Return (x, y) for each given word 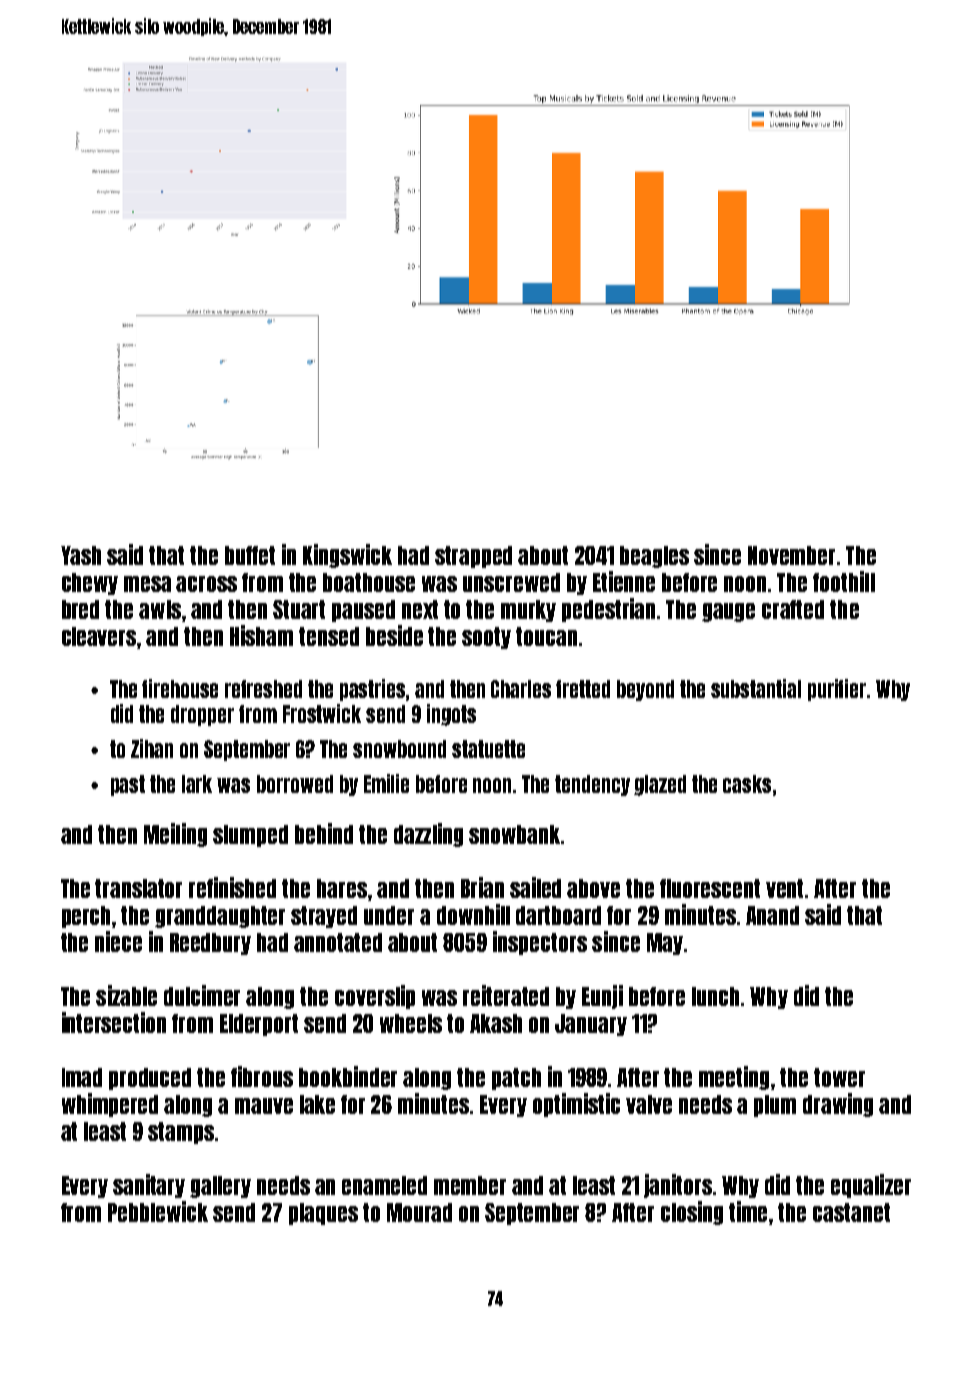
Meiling (175, 835)
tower (839, 1077)
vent (784, 888)
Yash (81, 555)
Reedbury (210, 944)
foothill (844, 581)
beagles (654, 557)
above (593, 888)
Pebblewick (158, 1211)
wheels (411, 1023)
